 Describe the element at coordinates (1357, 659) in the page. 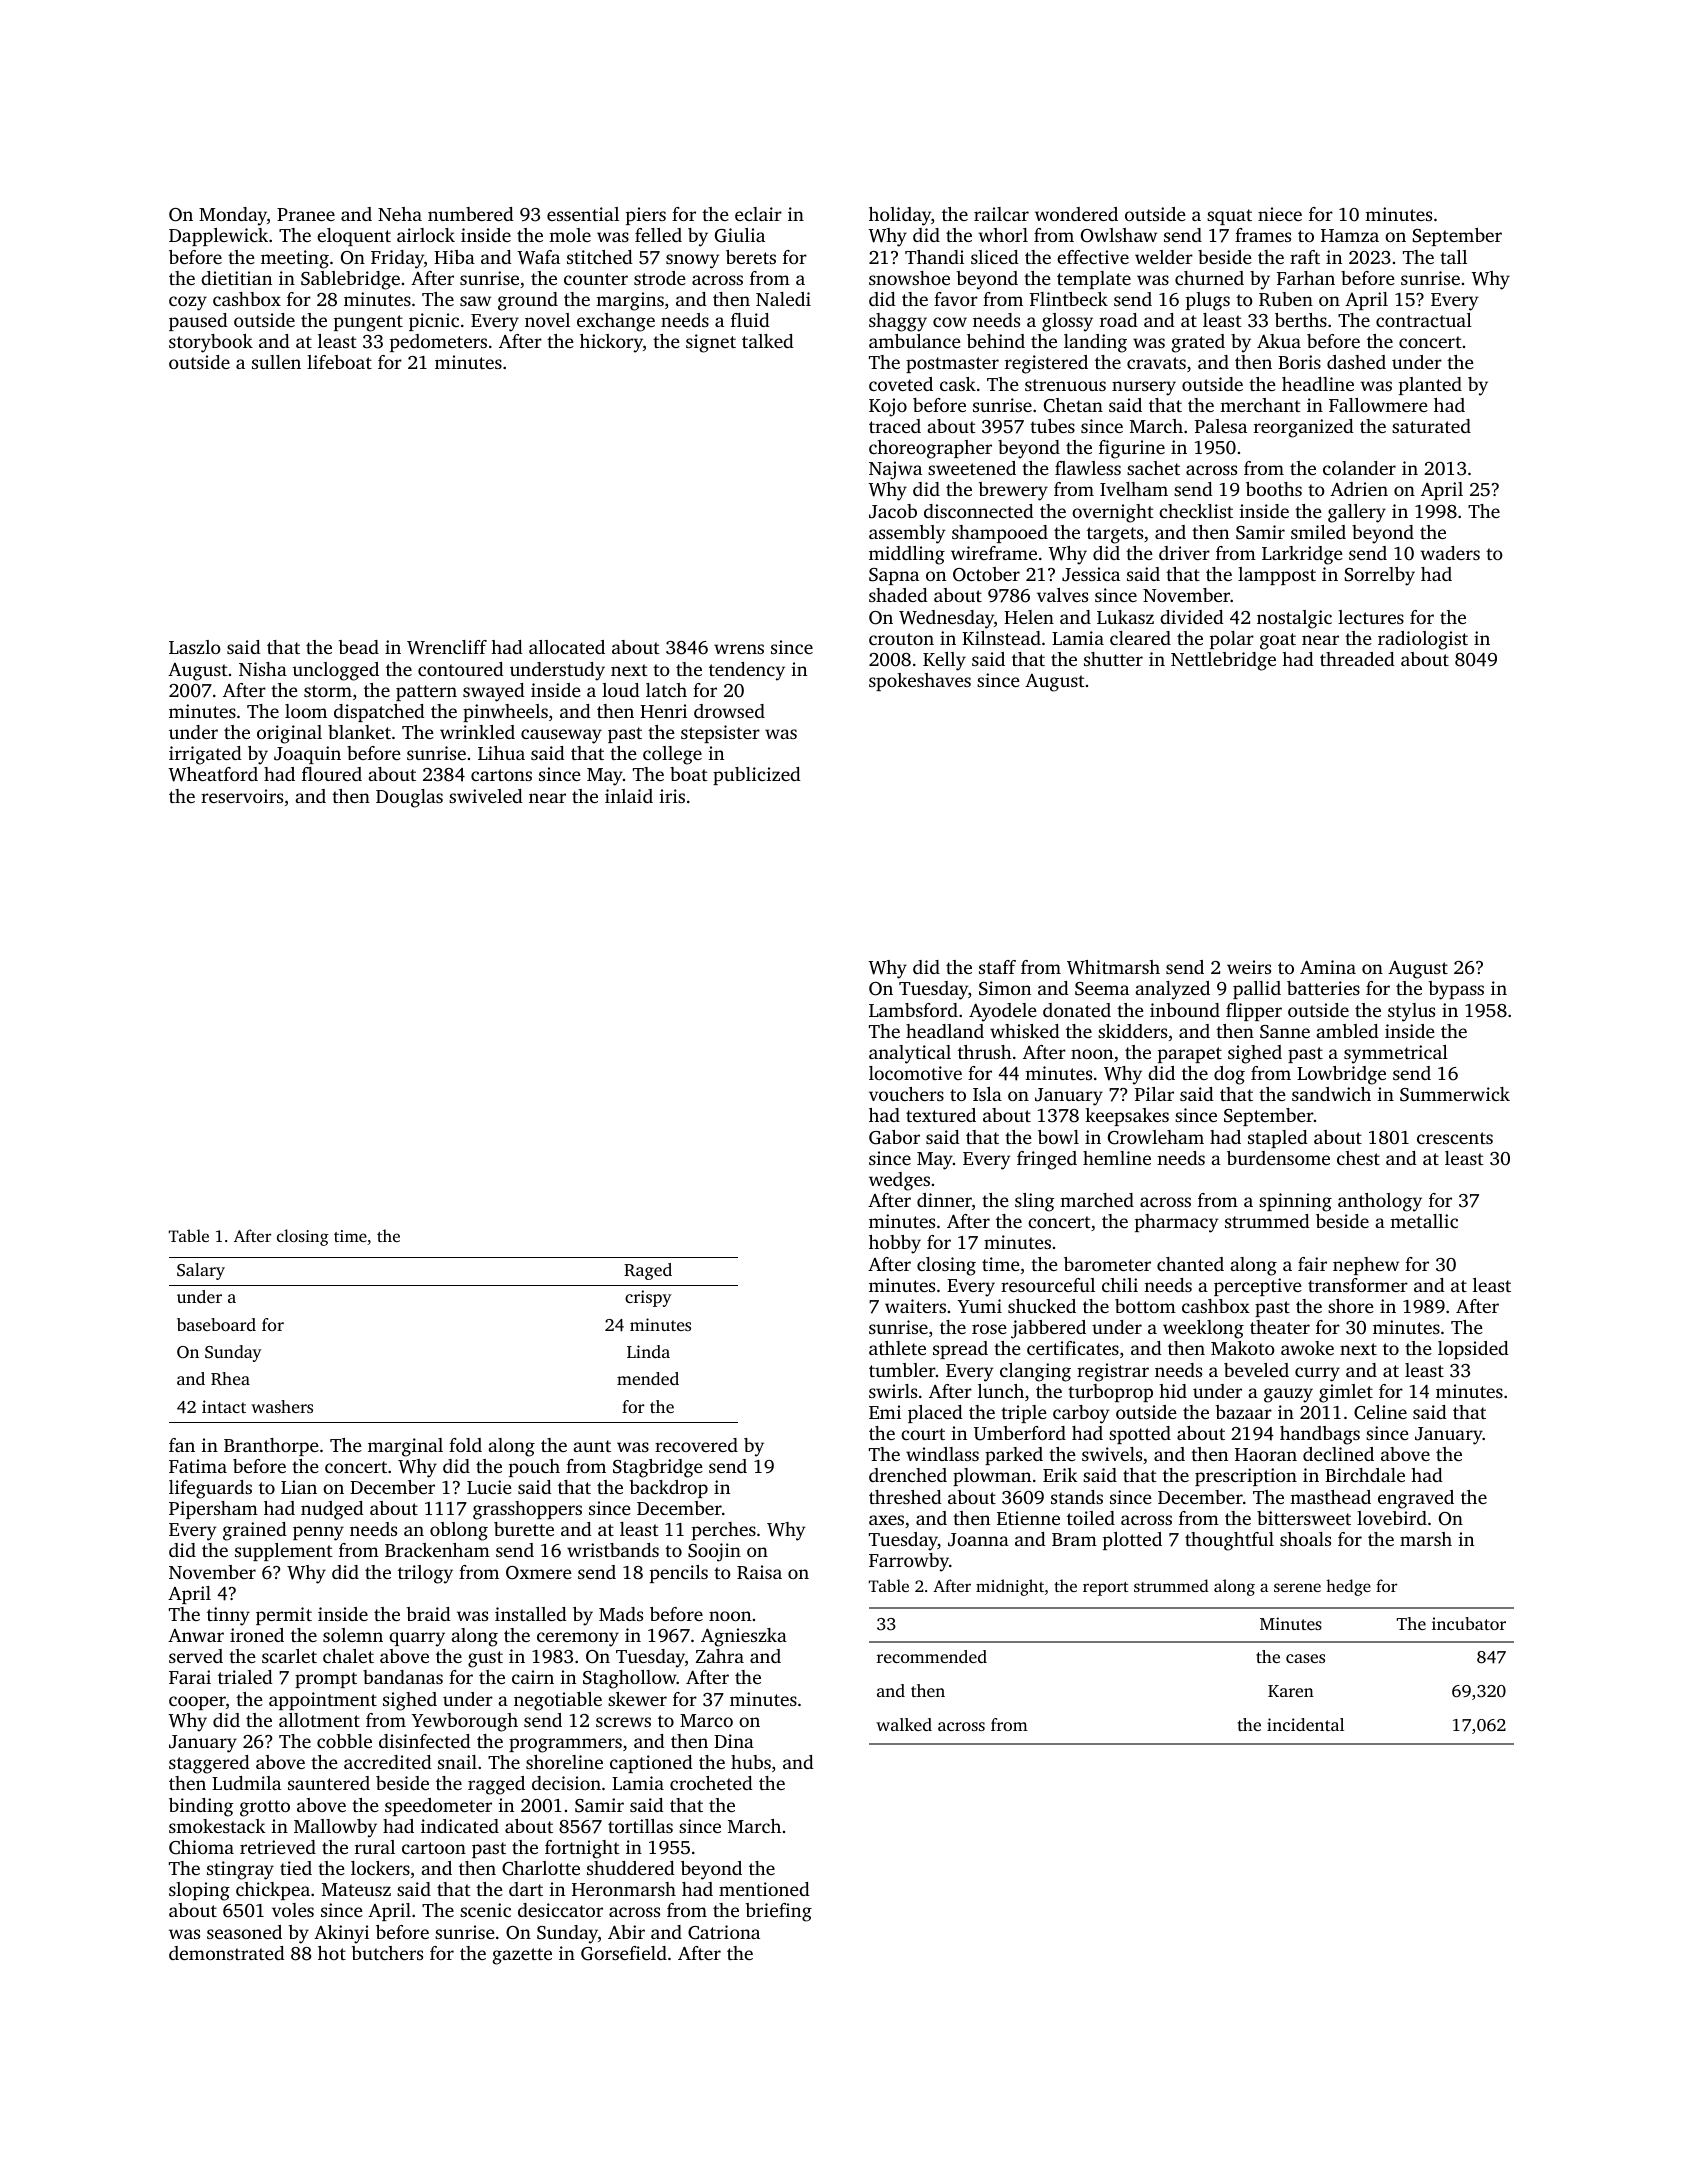

I see `threaded` at that location.
